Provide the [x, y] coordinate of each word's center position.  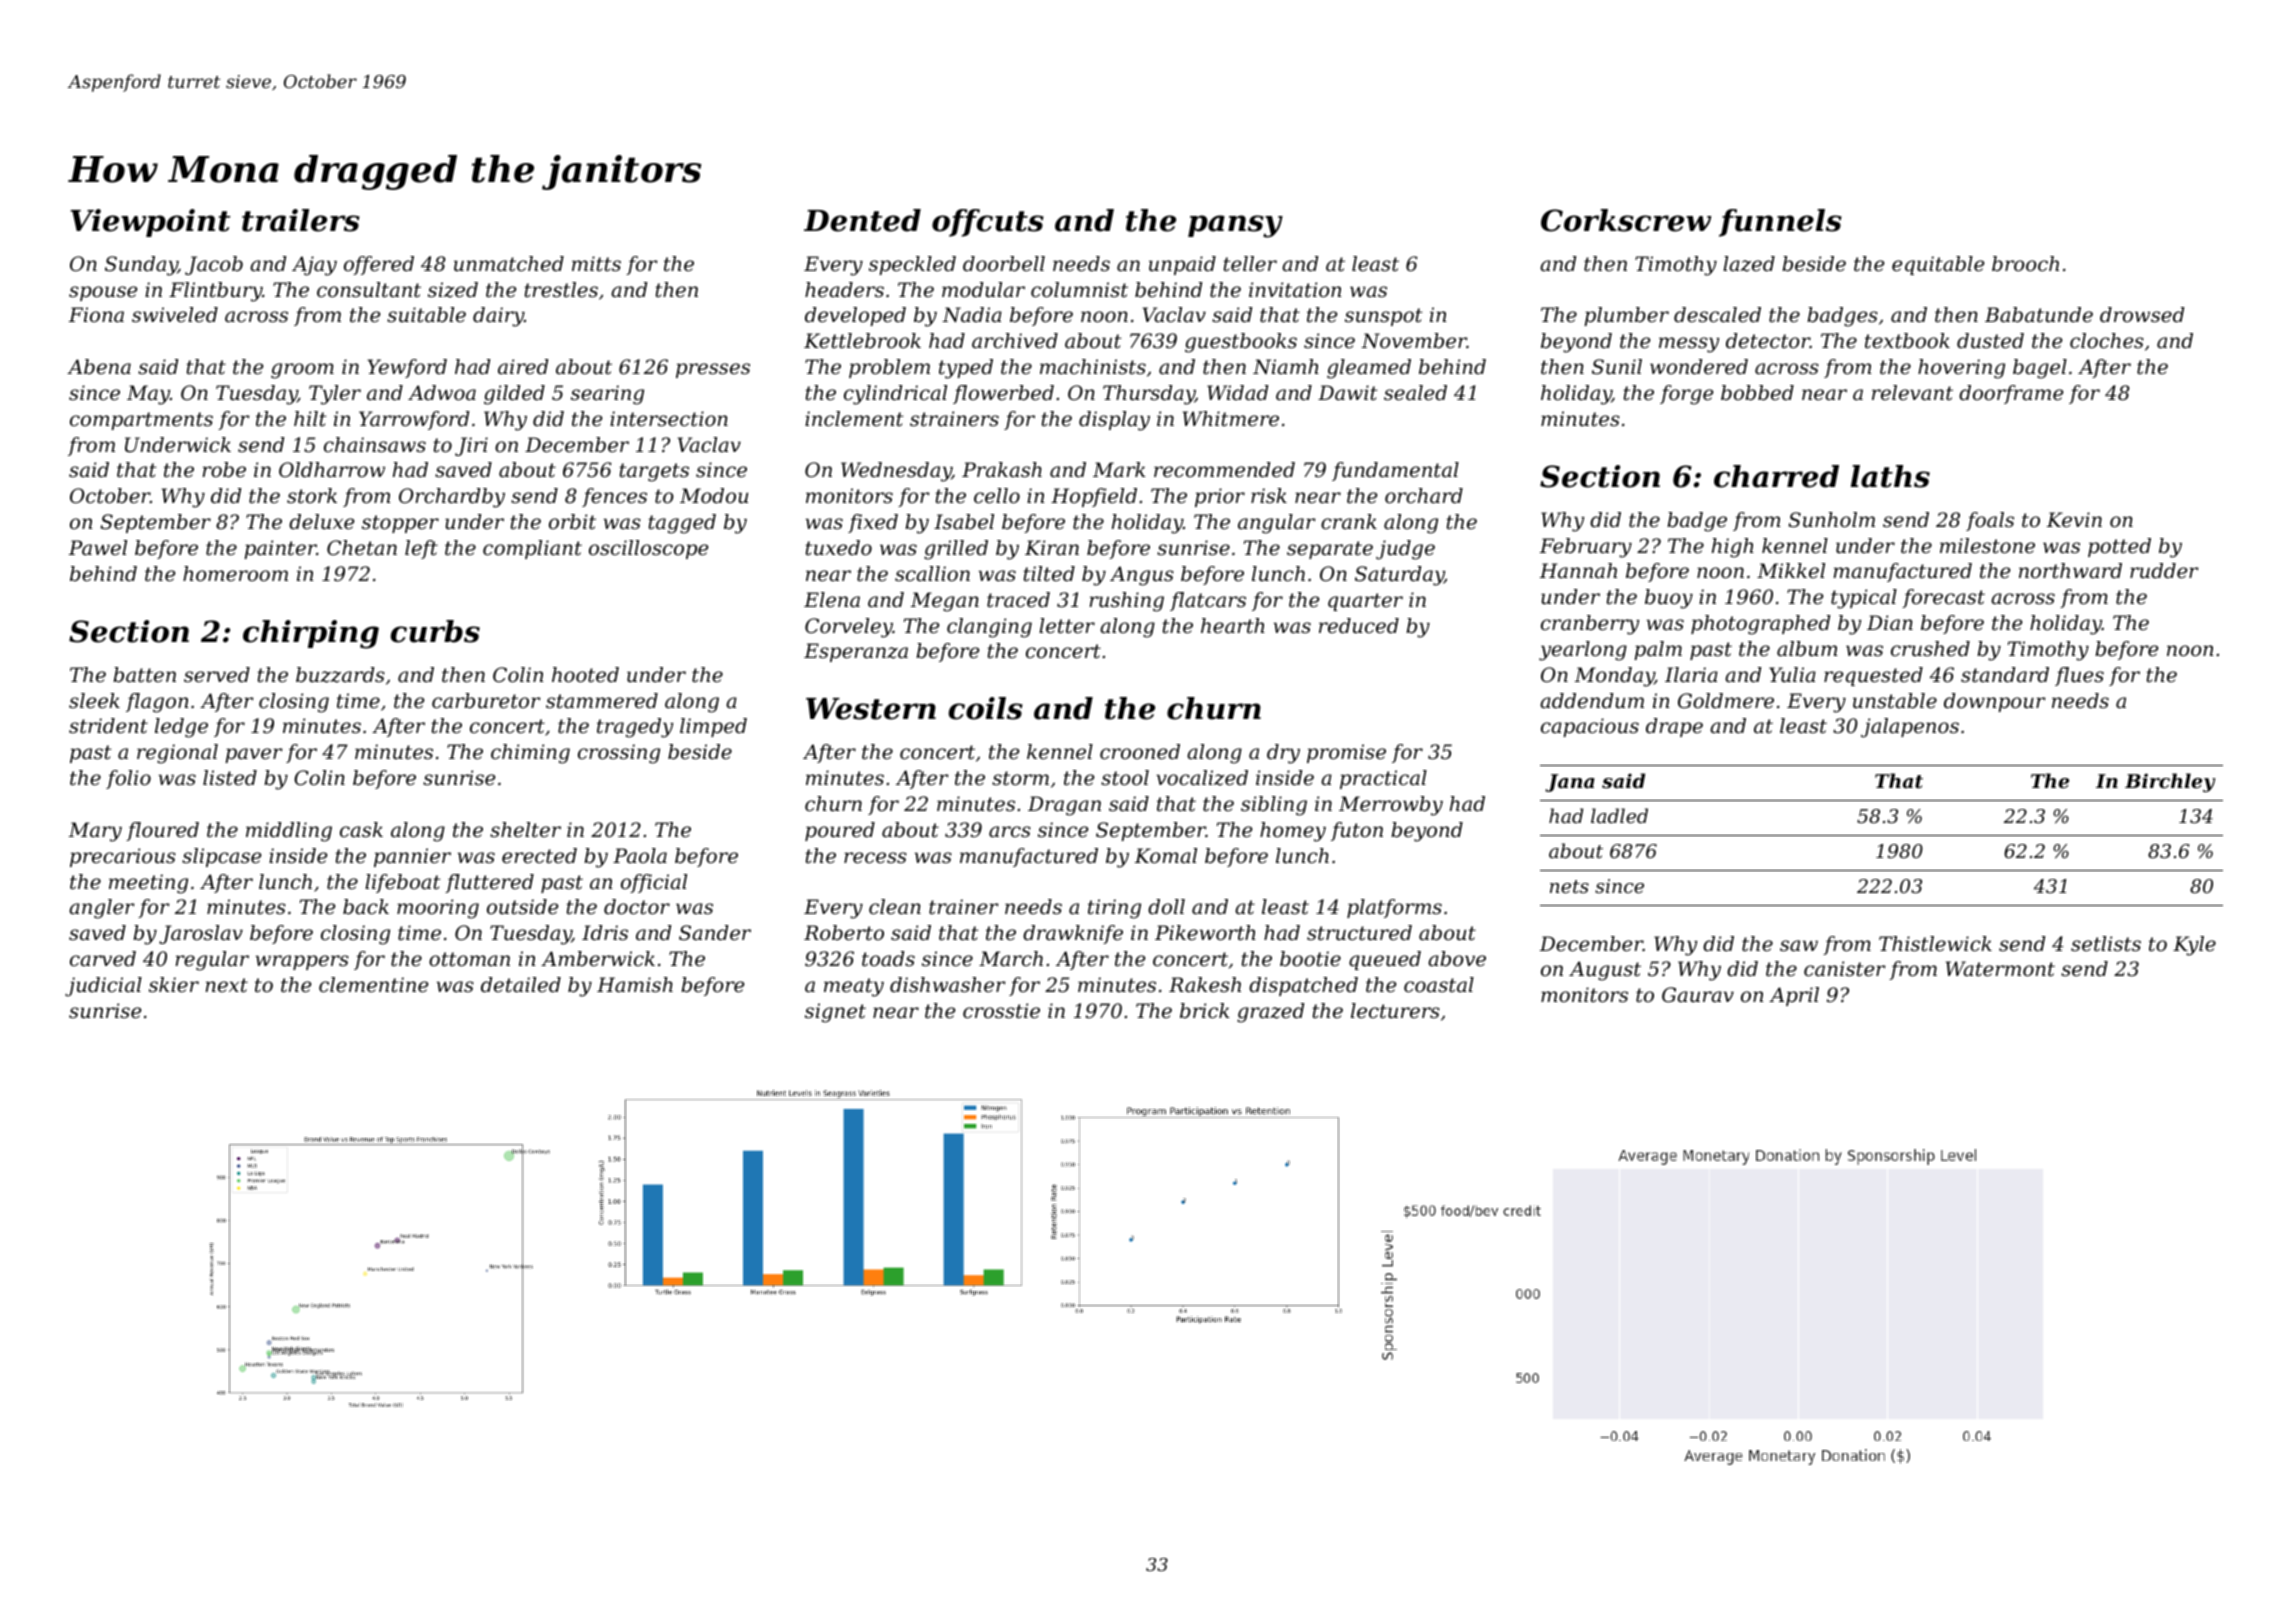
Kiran [1052, 548]
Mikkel [1791, 571]
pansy [1235, 226]
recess [875, 857]
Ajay [314, 266]
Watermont [2000, 969]
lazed [1749, 264]
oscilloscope [648, 549]
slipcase [221, 857]
